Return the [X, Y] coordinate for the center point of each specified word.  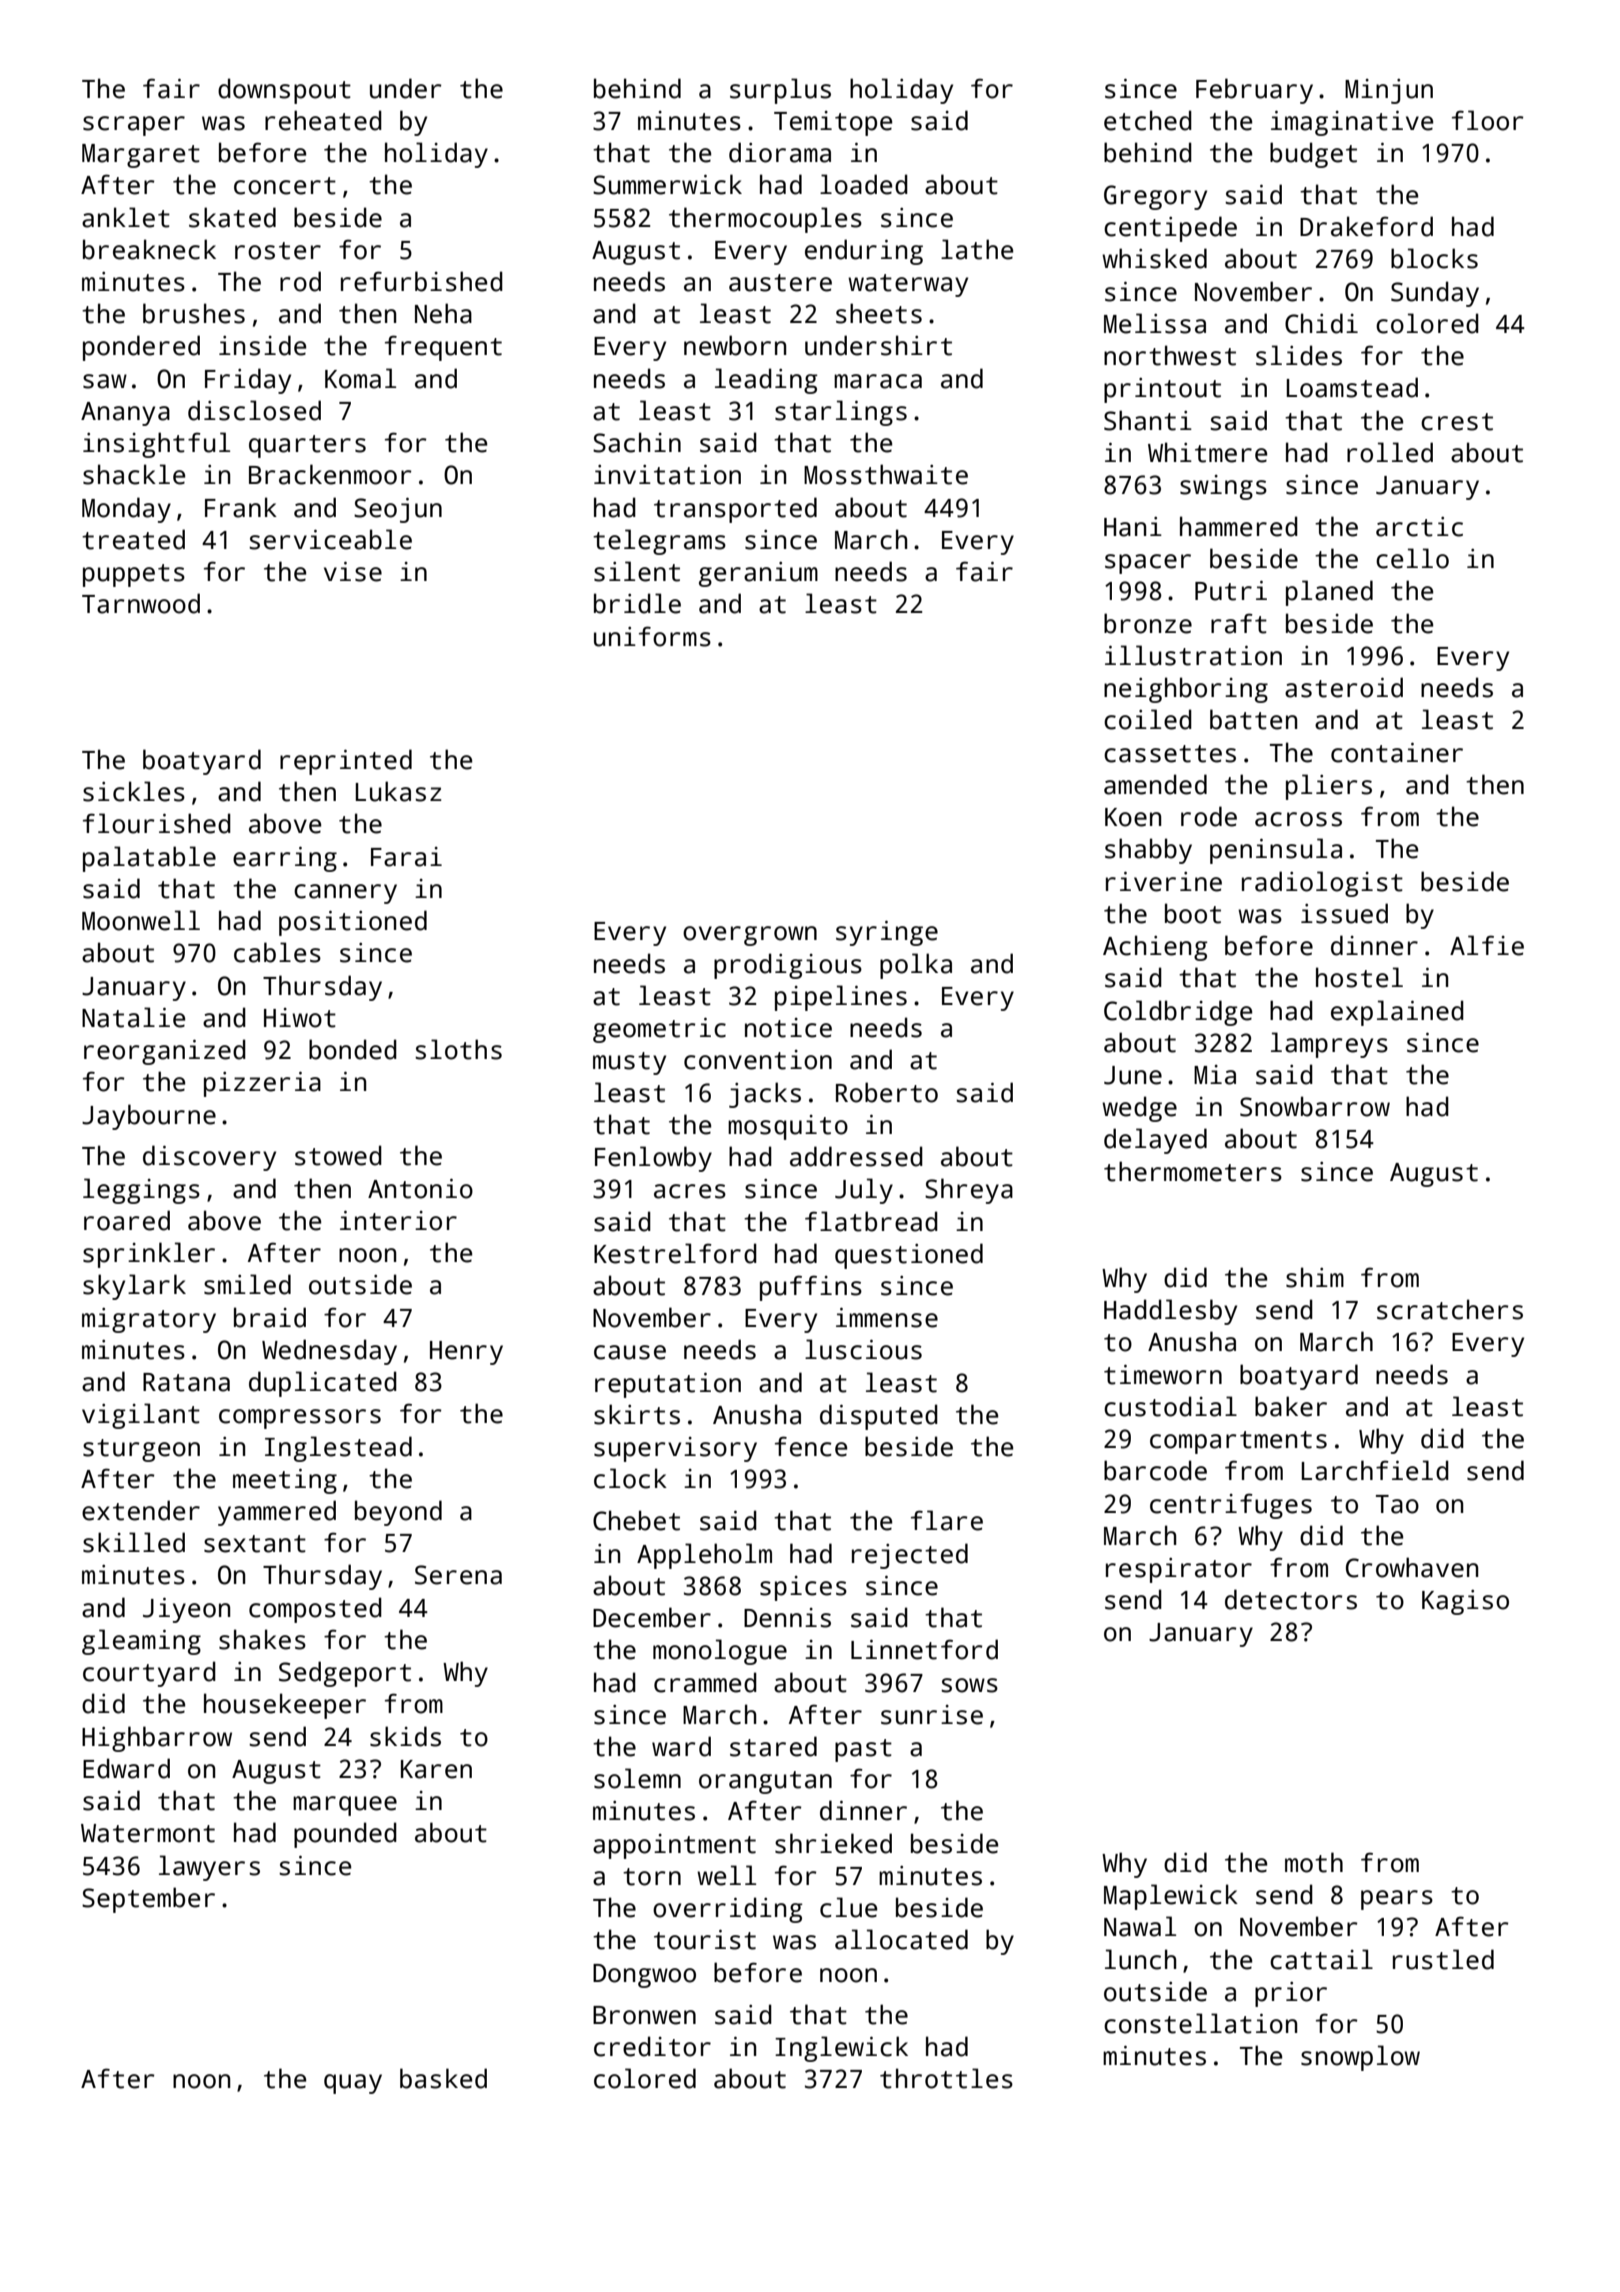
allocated [901, 1939]
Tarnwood [141, 603]
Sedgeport [345, 1674]
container [1397, 753]
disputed [879, 1417]
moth [1314, 1862]
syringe [887, 933]
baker [1291, 1406]
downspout [284, 91]
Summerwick [667, 184]
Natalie [133, 1017]
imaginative [1352, 123]
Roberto [887, 1092]
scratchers [1450, 1309]
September [148, 1900]
